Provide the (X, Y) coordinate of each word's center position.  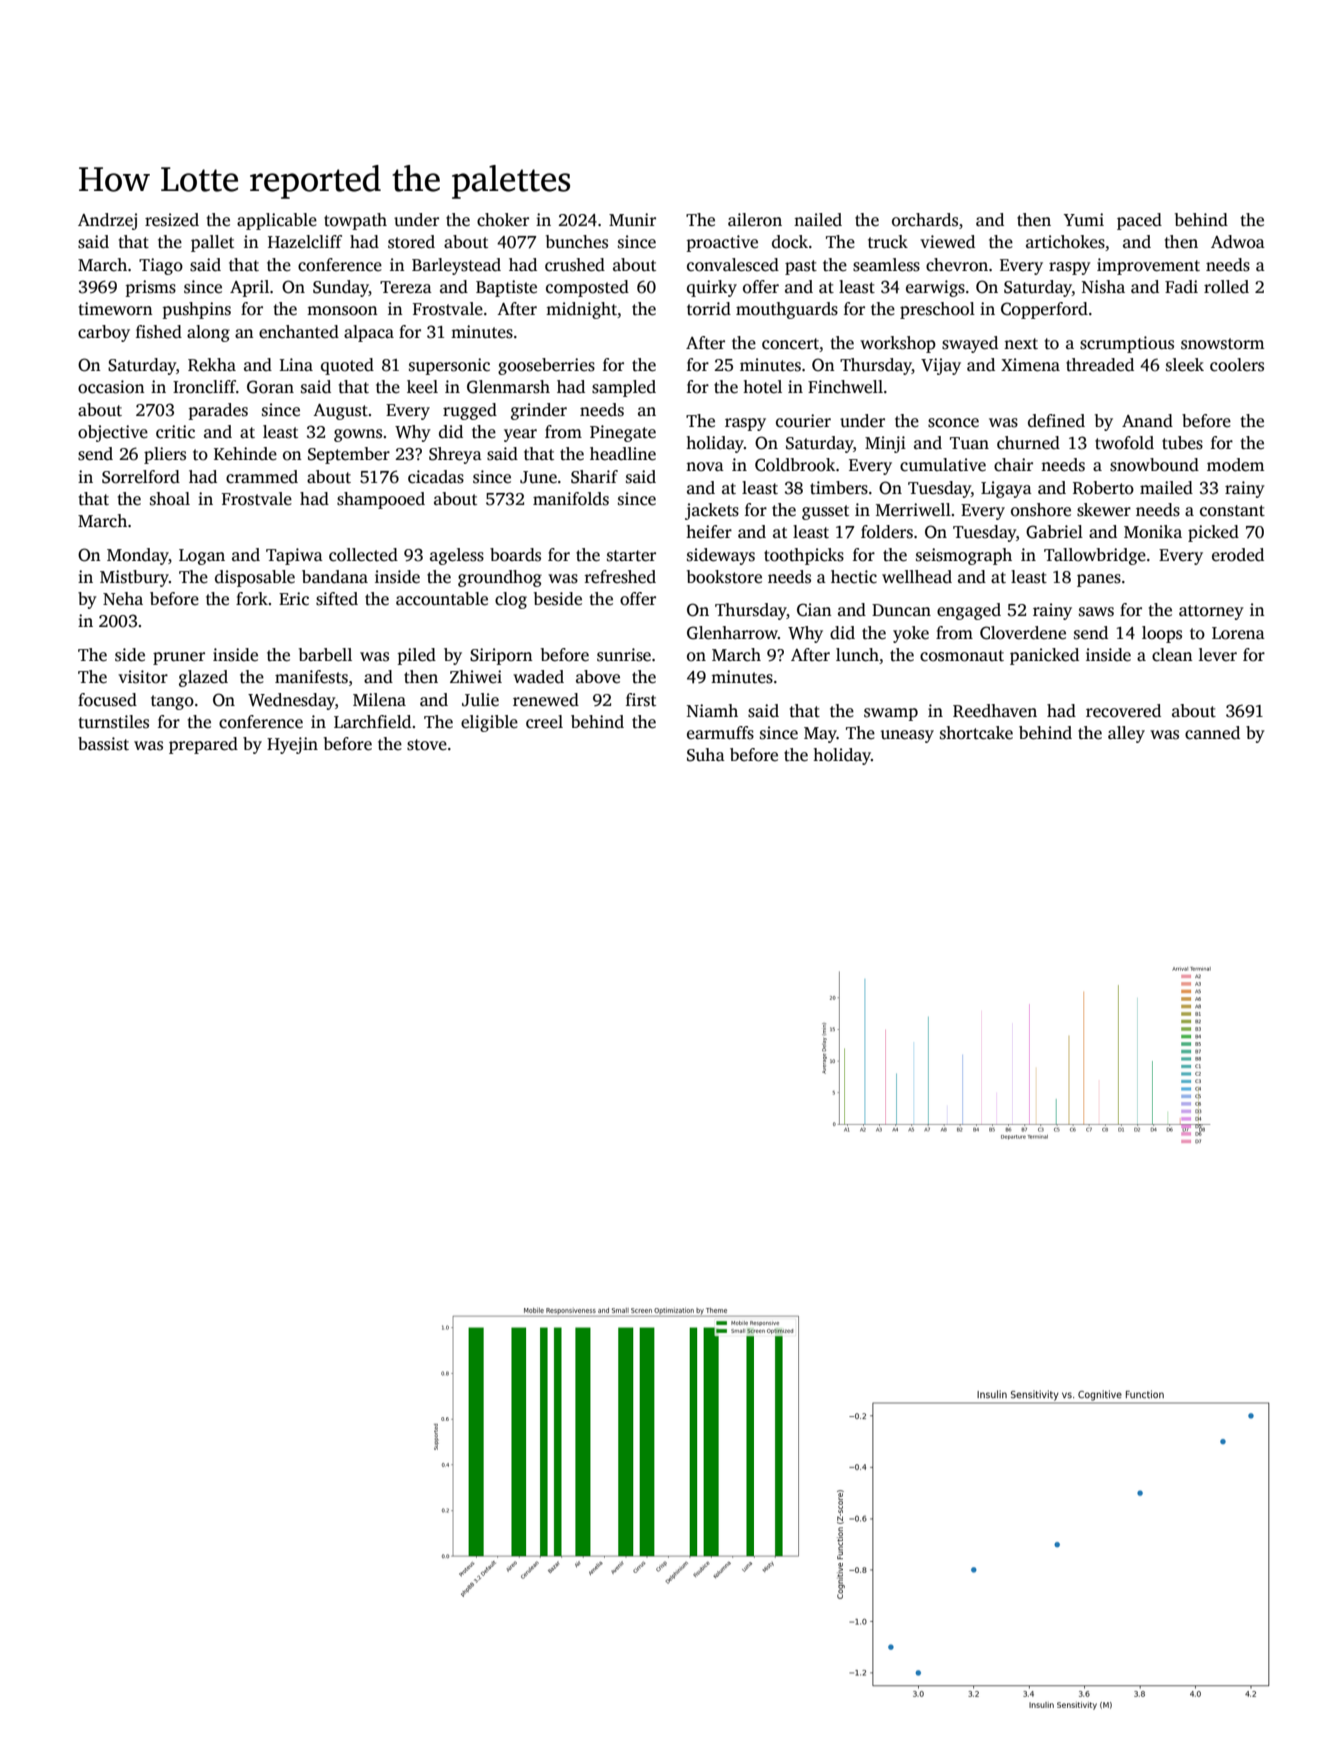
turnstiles (114, 722)
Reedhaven (995, 711)
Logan (202, 557)
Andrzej (107, 221)
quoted (347, 366)
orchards (925, 220)
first (641, 700)
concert (790, 344)
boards (515, 555)
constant (1232, 511)
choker (503, 220)
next (1021, 344)
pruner (179, 658)
